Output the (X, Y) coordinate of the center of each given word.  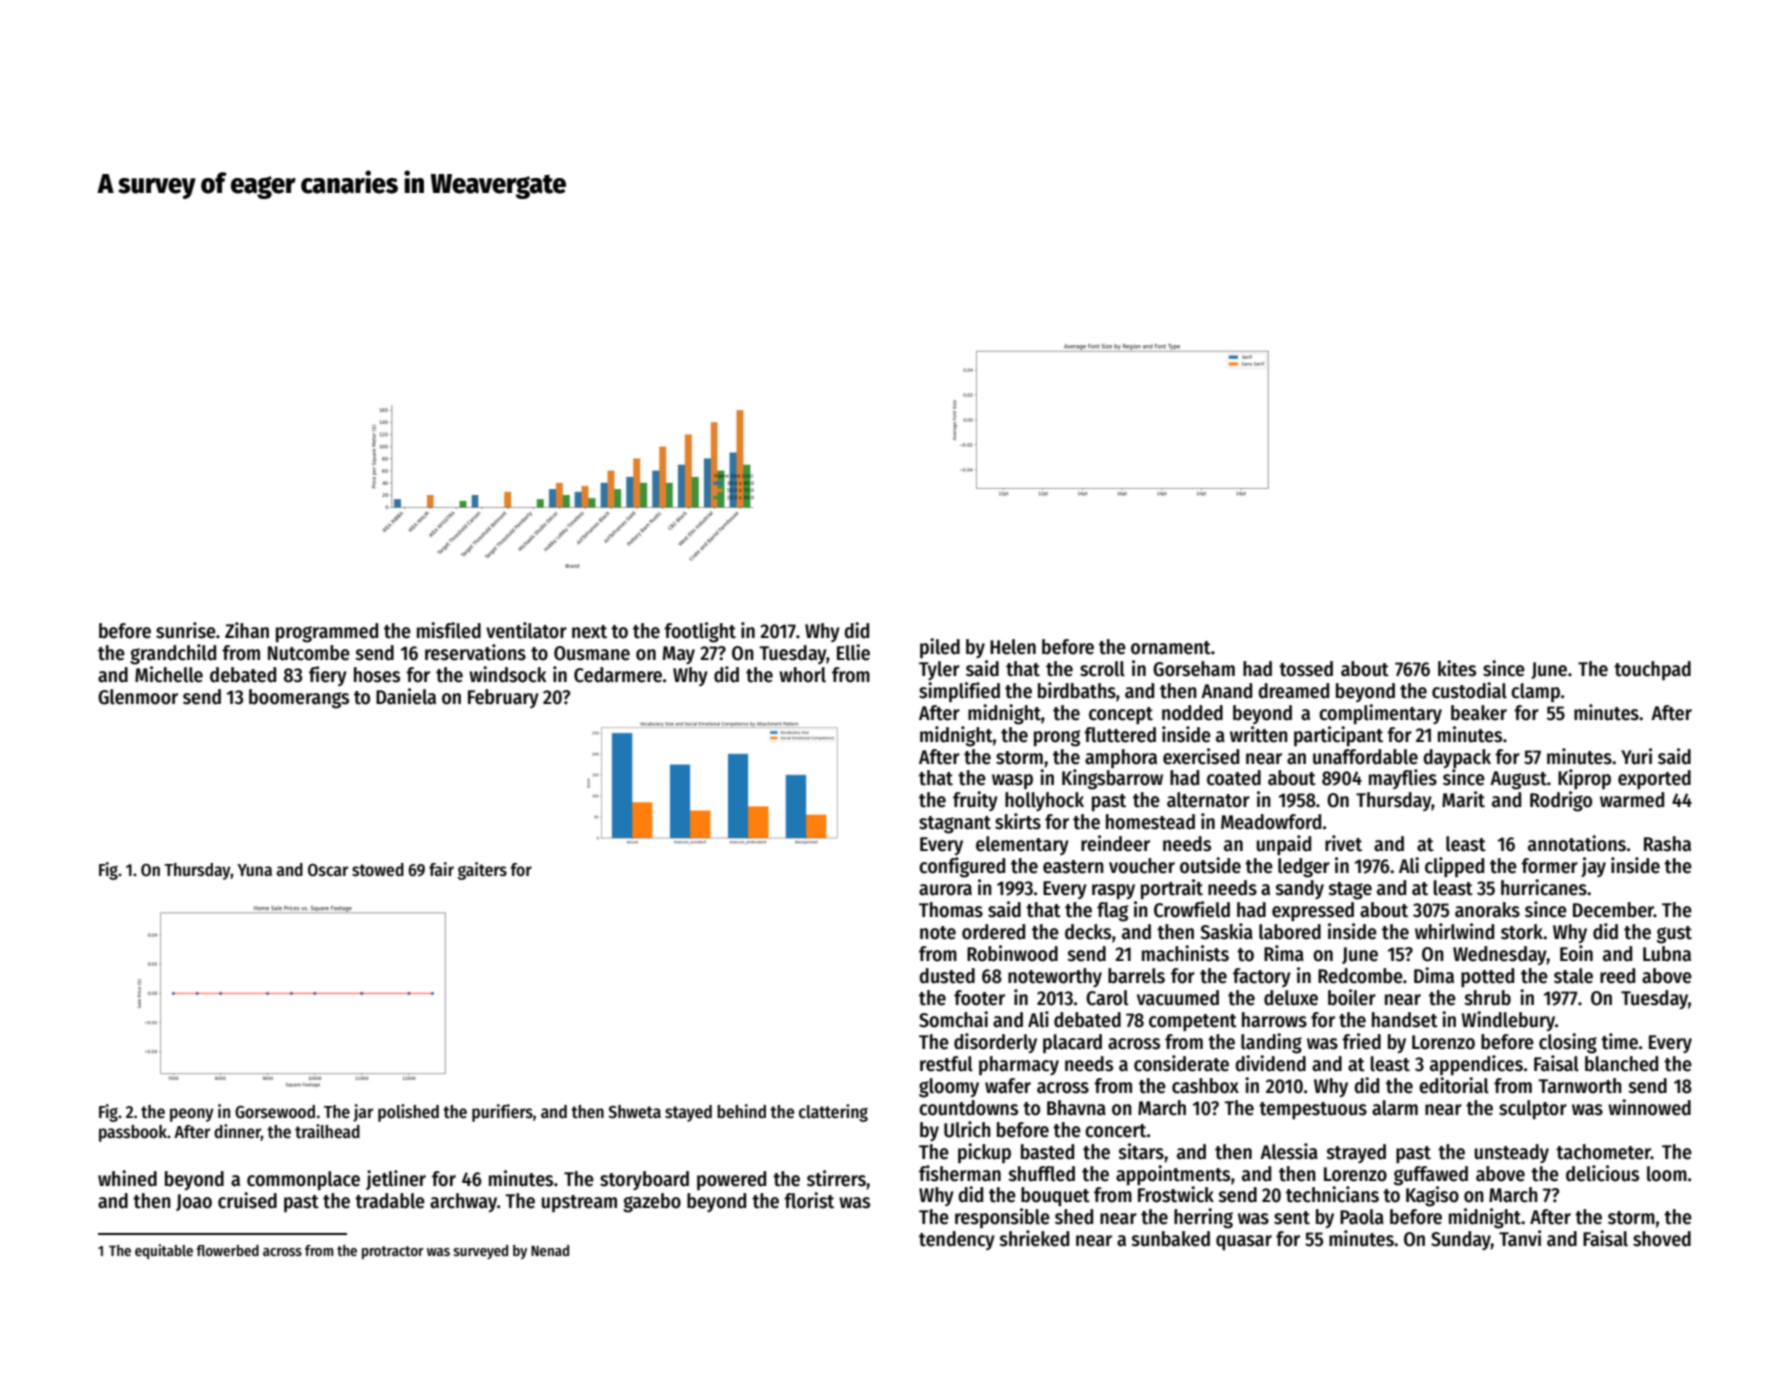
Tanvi (1520, 1238)
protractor (393, 1252)
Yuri (1636, 756)
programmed (327, 633)
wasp (1012, 781)
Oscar (328, 870)
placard (1072, 1043)
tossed (1306, 669)
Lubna (1667, 954)
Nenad (550, 1250)
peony (192, 1115)
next (589, 632)
